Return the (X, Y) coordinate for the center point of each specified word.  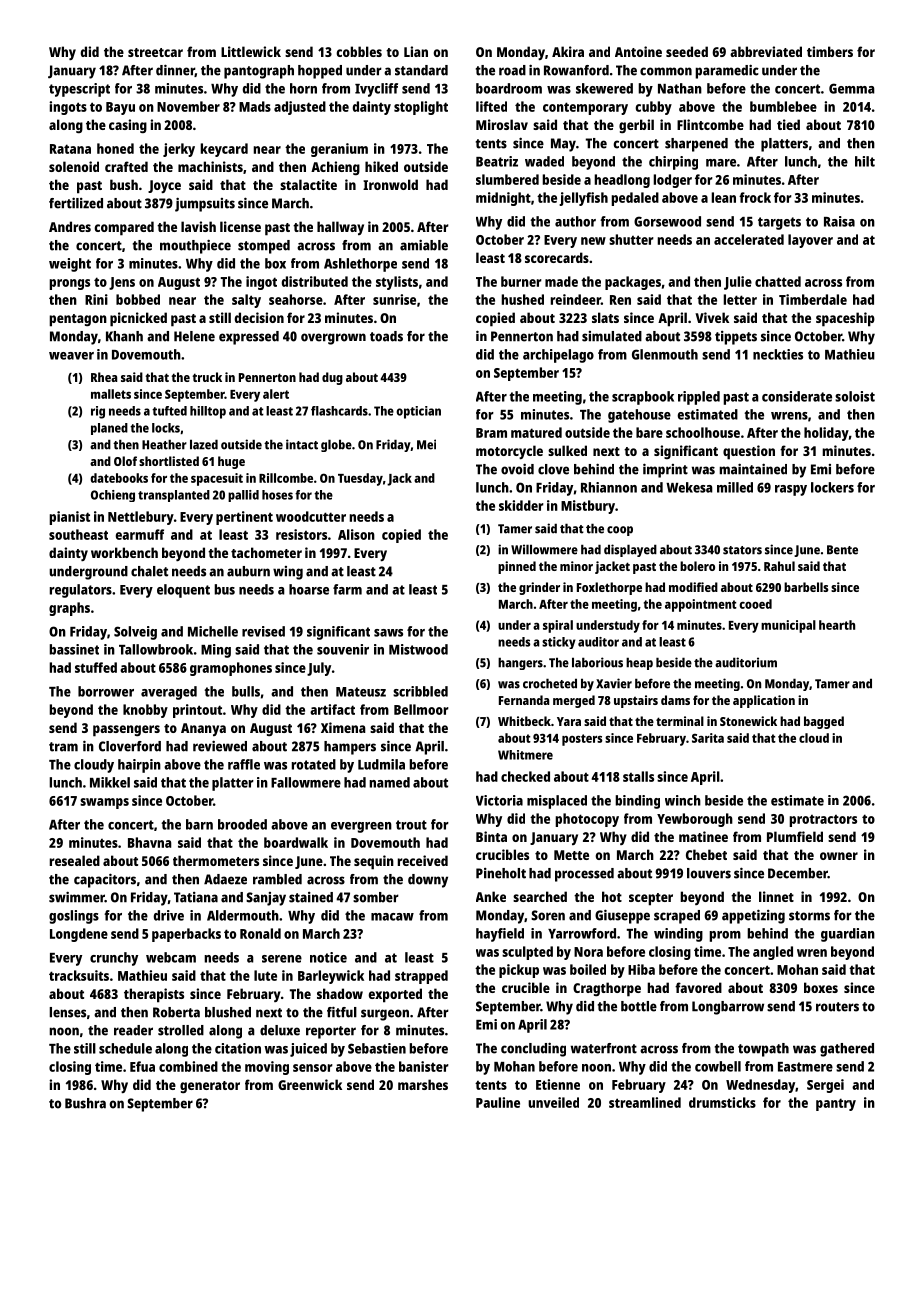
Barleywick (331, 977)
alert (276, 394)
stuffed (96, 667)
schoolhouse (703, 432)
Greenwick (310, 1084)
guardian (848, 935)
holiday (826, 434)
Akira (568, 51)
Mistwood (418, 649)
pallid (243, 496)
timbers (830, 51)
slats (605, 317)
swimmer (77, 897)
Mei (426, 444)
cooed (755, 604)
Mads (255, 106)
